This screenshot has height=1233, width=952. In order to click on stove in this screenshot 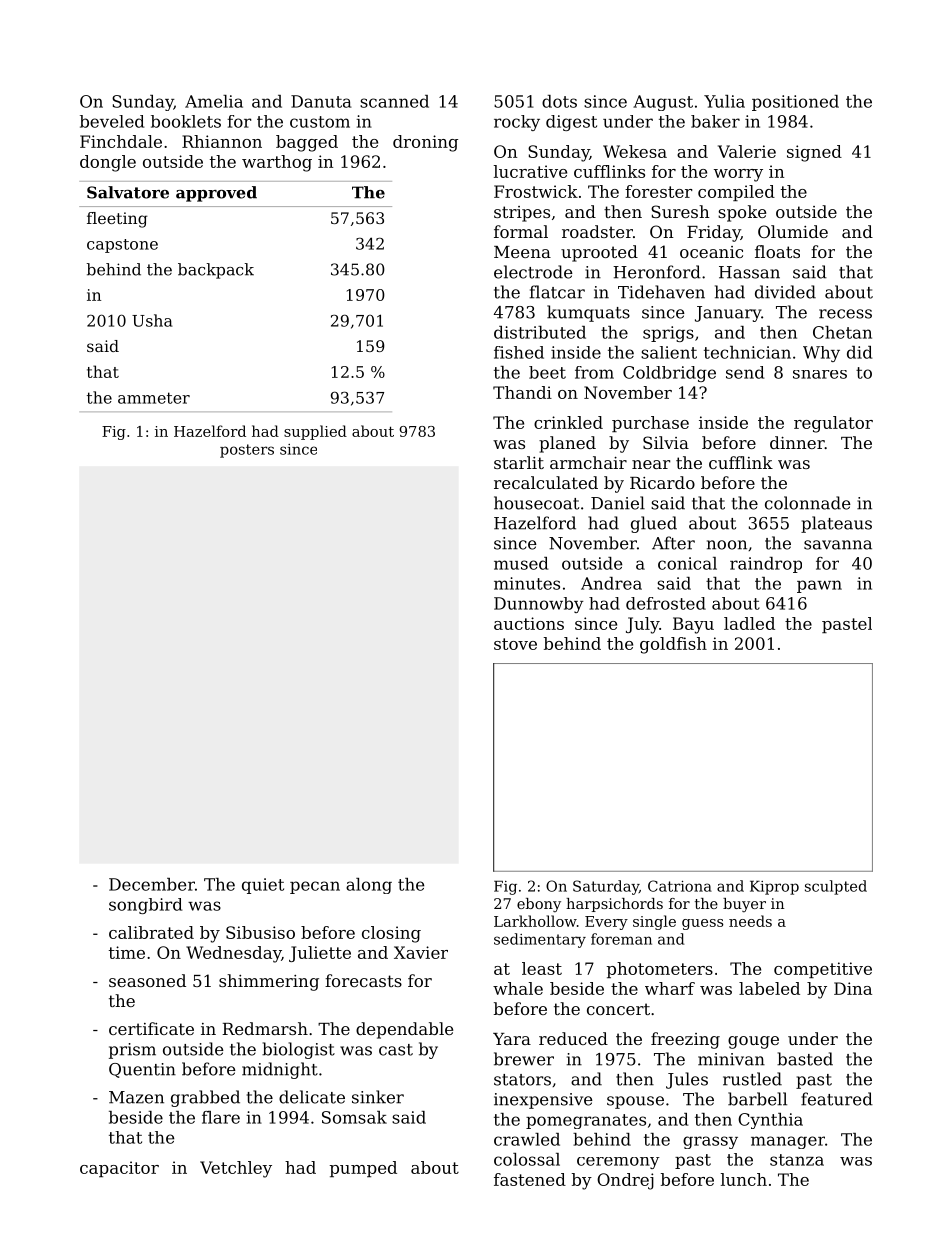, I will do `click(515, 644)`.
